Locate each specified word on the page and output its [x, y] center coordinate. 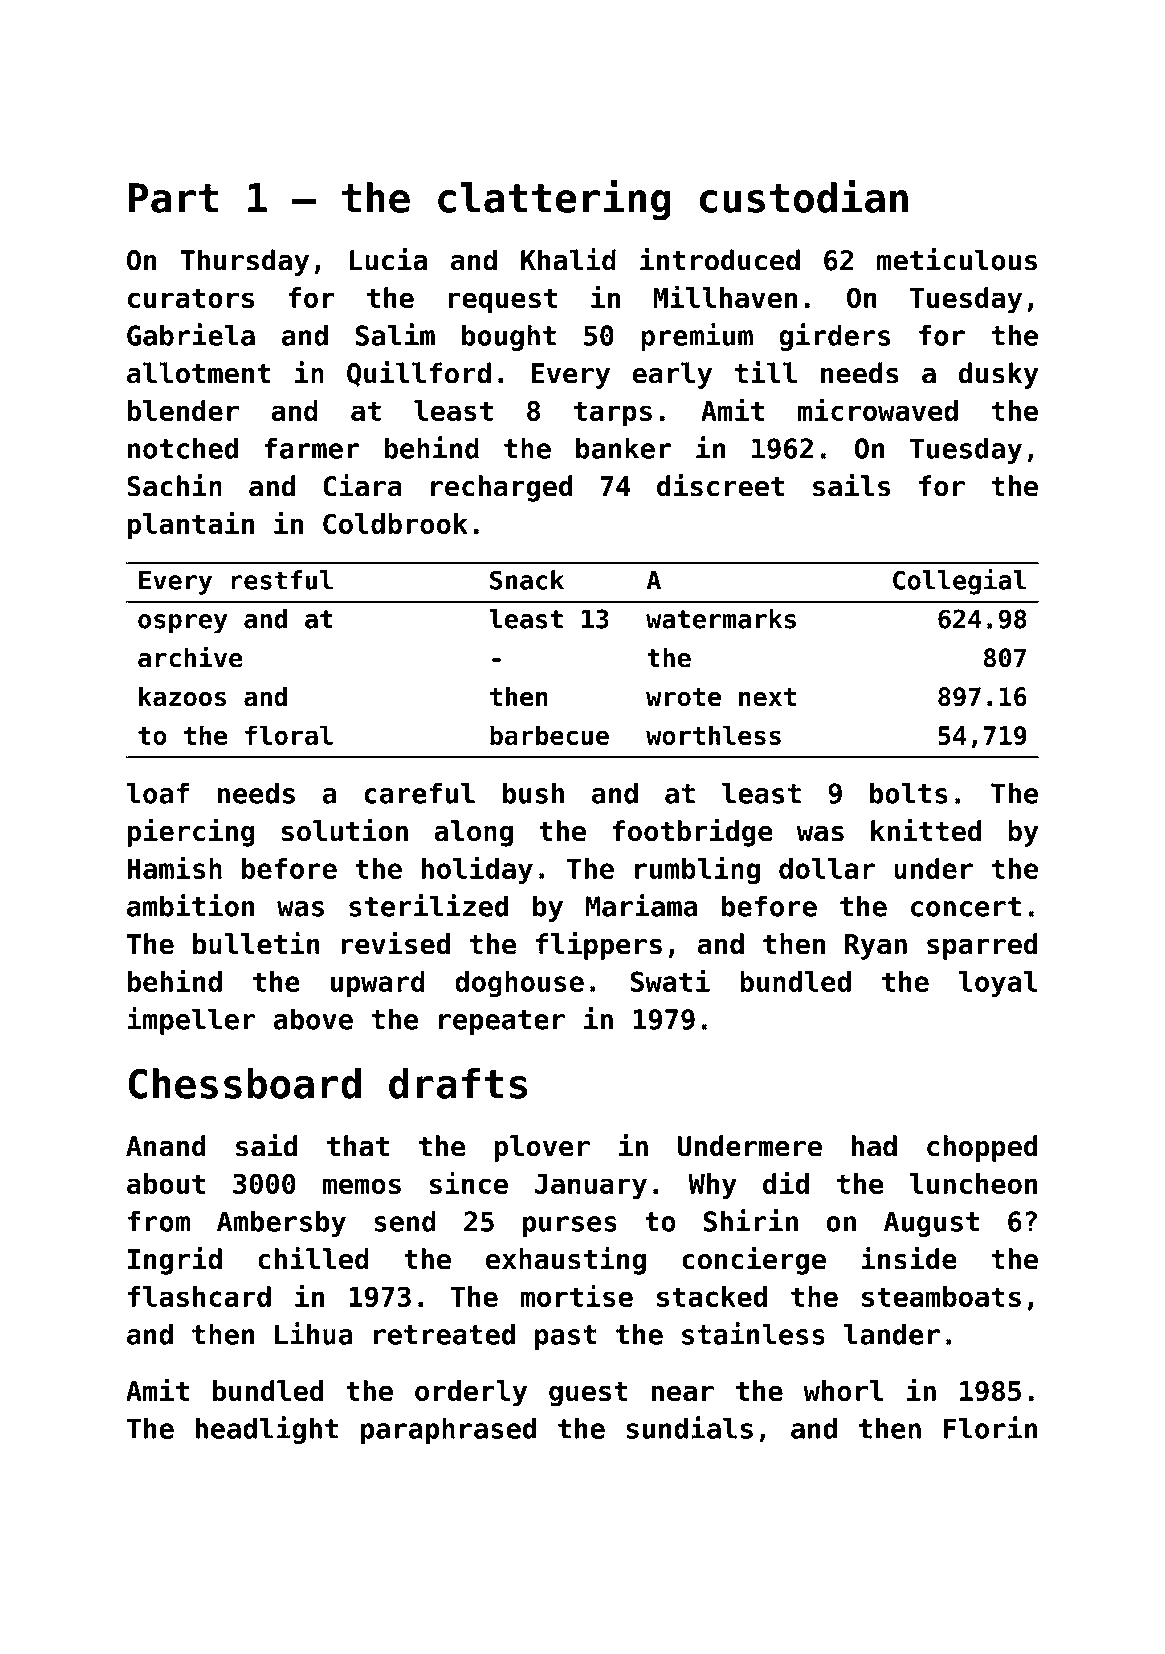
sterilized [428, 905]
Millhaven [725, 296]
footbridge [692, 833]
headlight [266, 1430]
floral [289, 735]
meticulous [957, 259]
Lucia [388, 259]
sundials [689, 1427]
